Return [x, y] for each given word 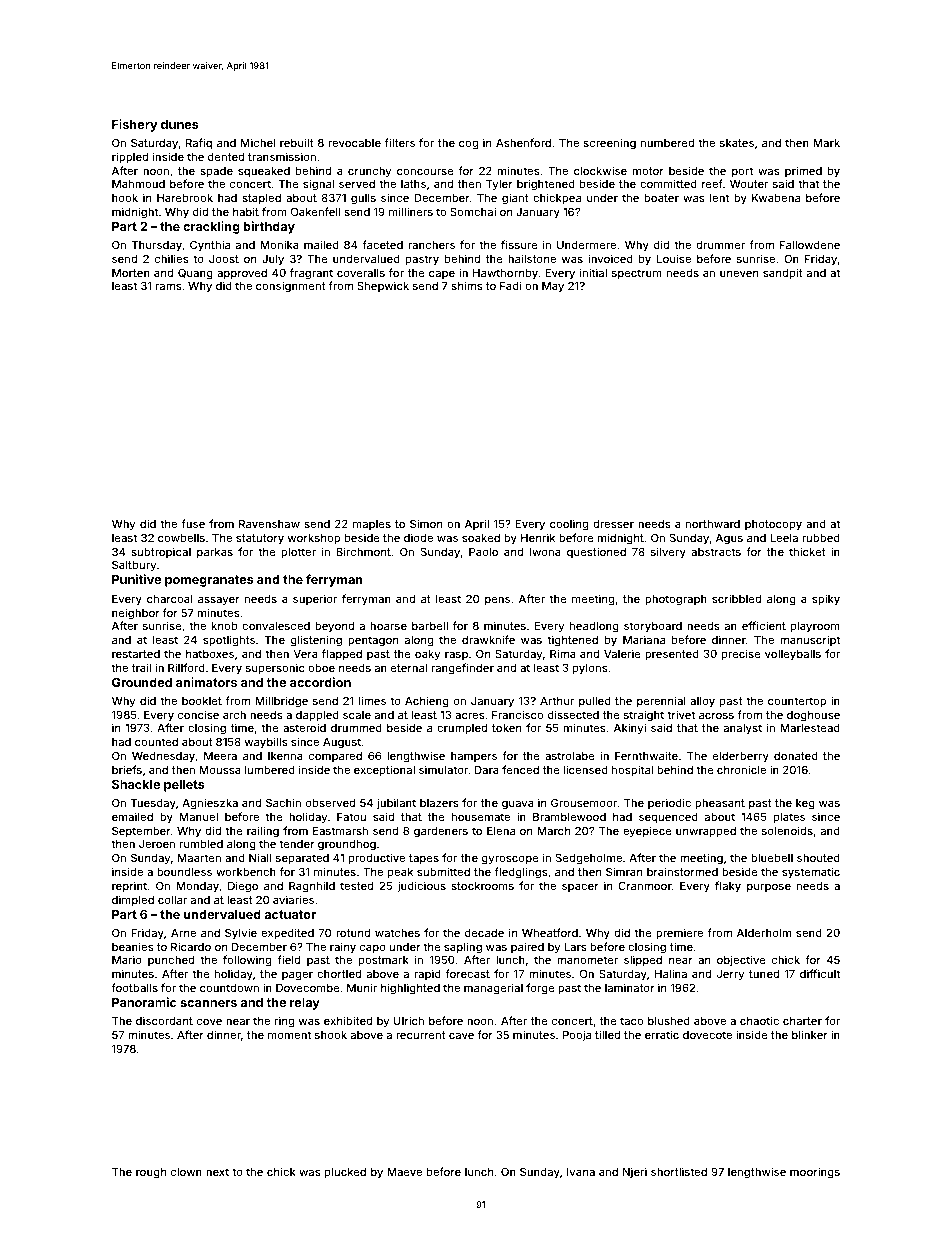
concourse [425, 172]
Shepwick [383, 286]
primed [803, 171]
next [217, 1172]
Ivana [581, 1172]
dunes [180, 124]
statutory [260, 539]
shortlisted [679, 1171]
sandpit [783, 274]
